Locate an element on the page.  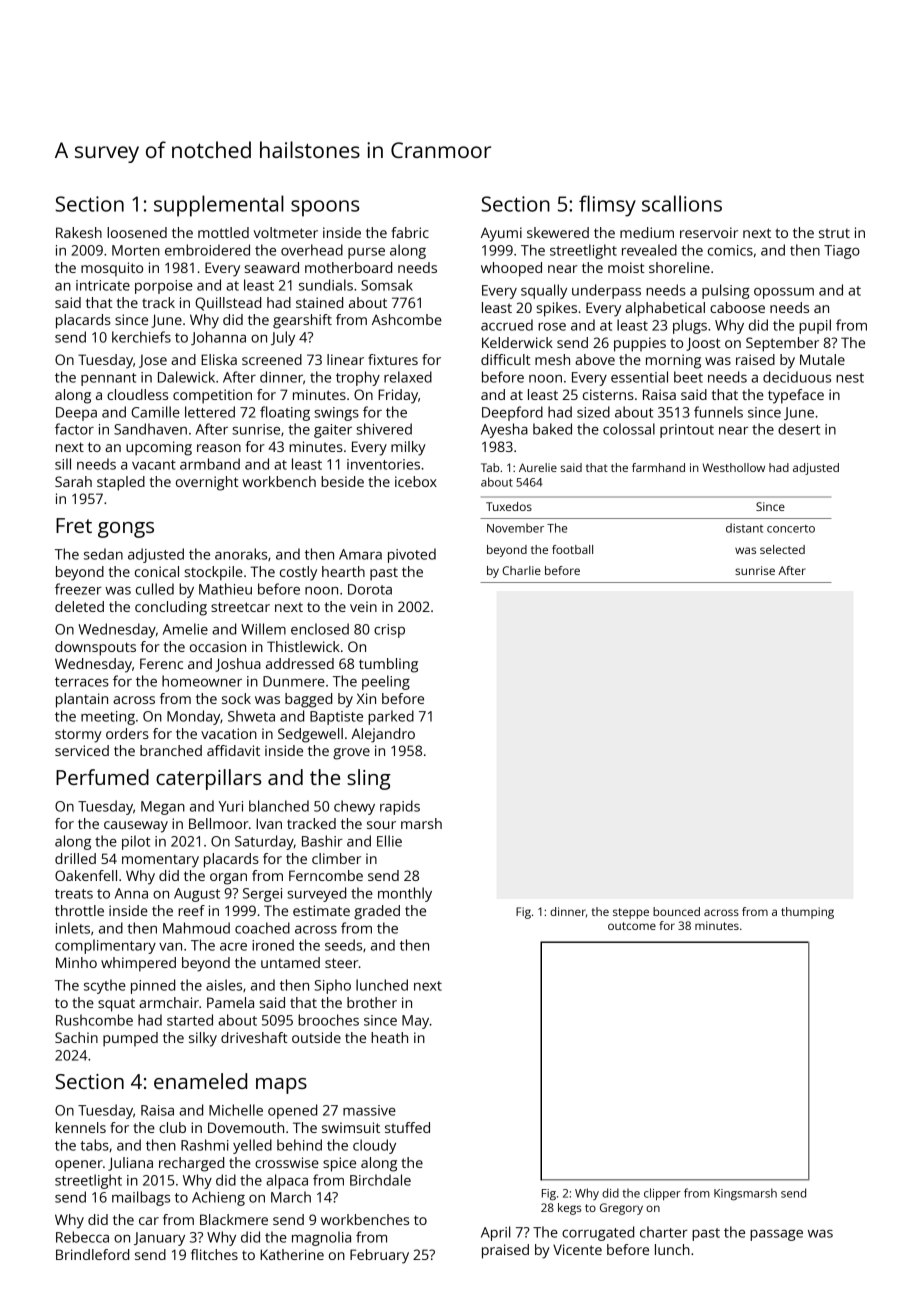
stapled is located at coordinates (121, 483).
